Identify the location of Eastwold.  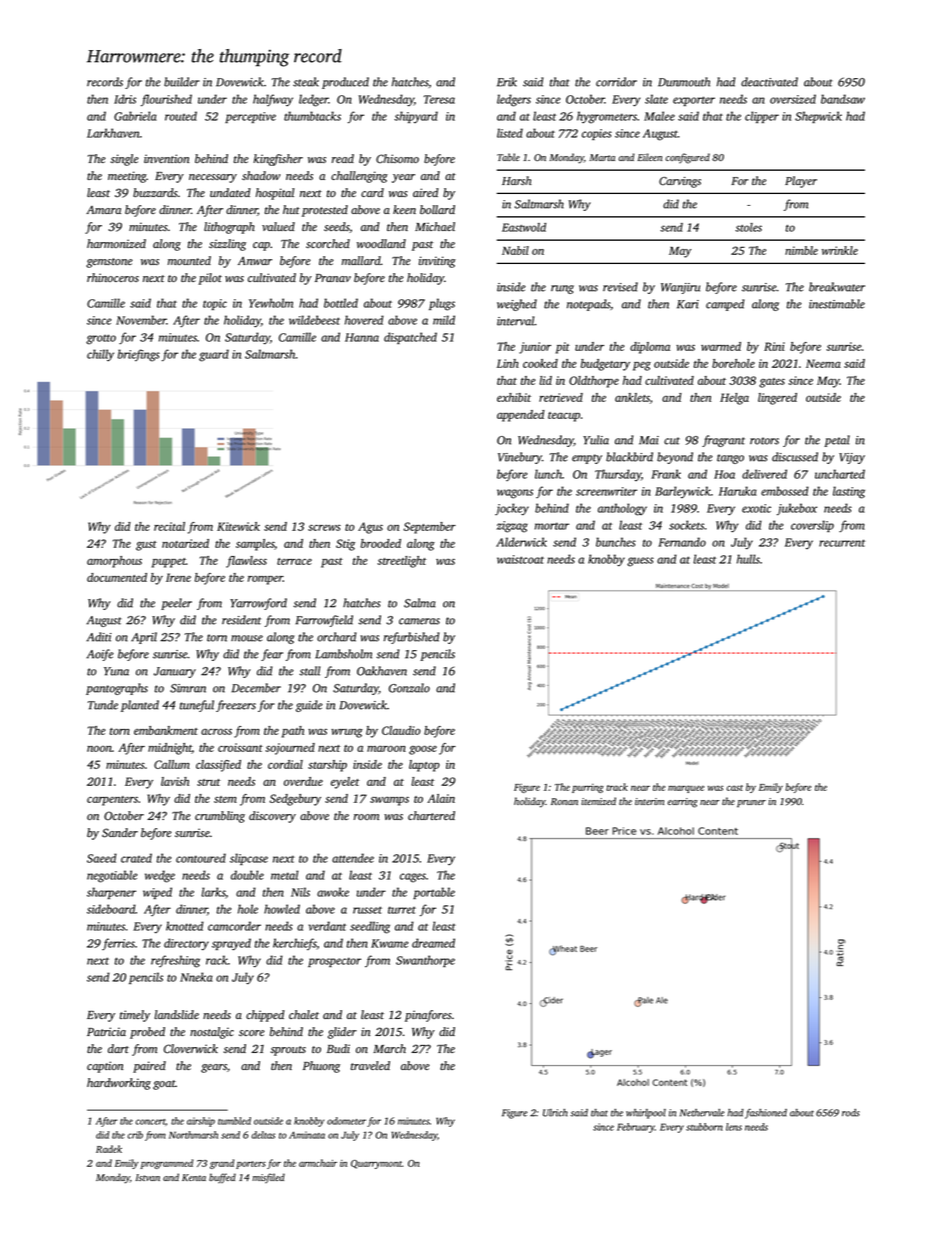
(524, 227).
